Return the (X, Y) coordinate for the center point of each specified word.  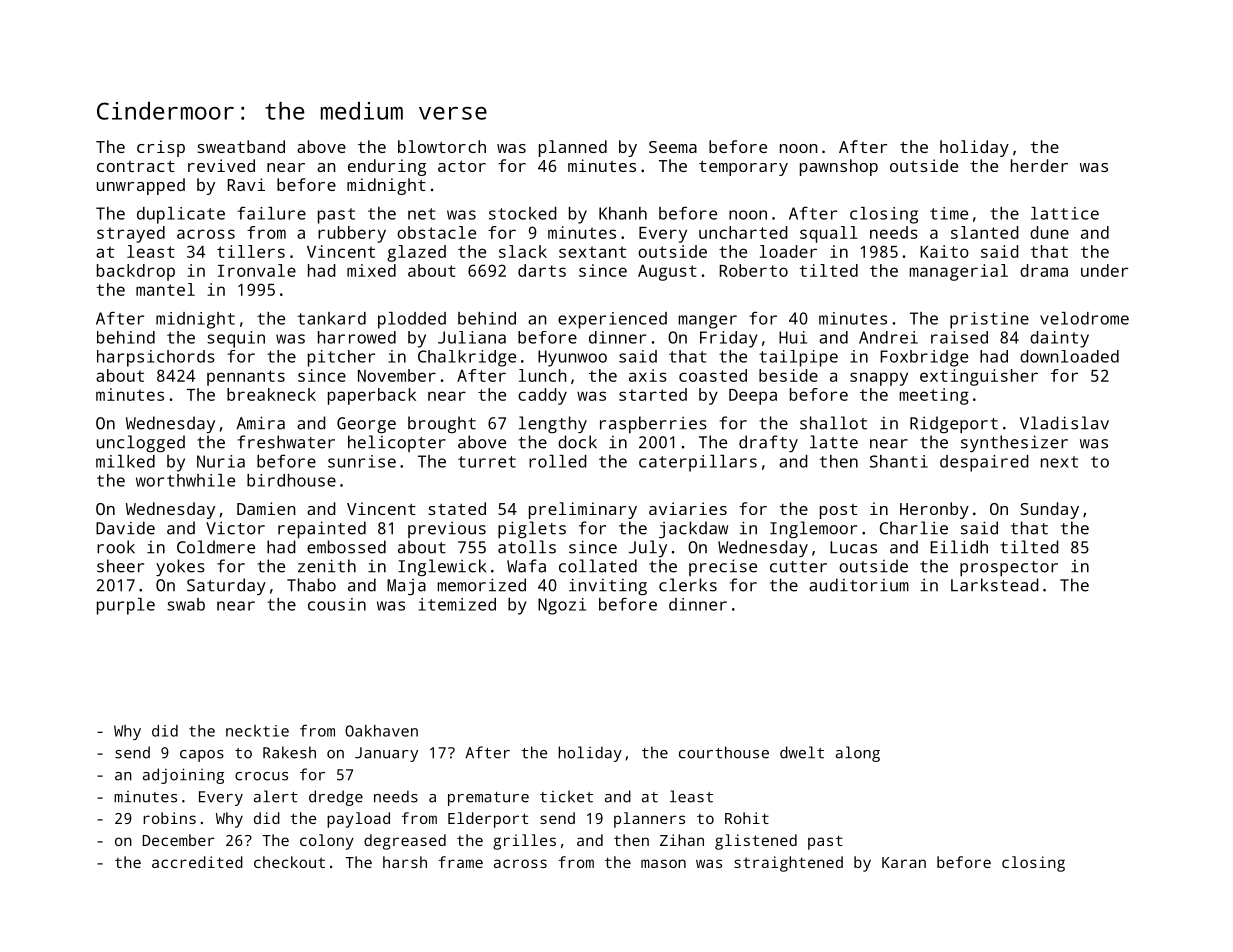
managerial (958, 272)
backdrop (136, 272)
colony (327, 842)
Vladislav (1064, 423)
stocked (523, 213)
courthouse (724, 752)
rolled (558, 461)
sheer (120, 566)
